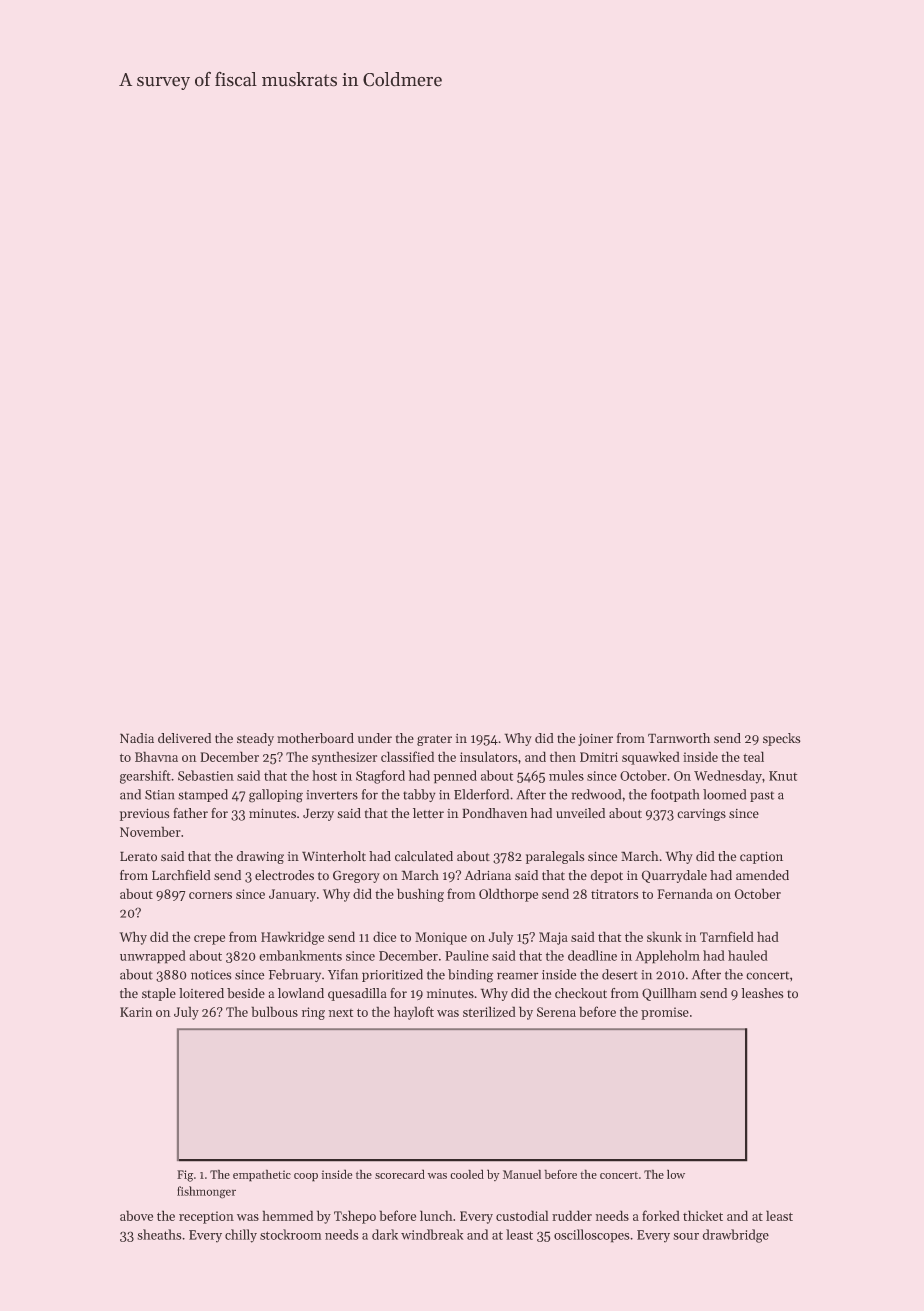 The image size is (924, 1311). Describe the element at coordinates (522, 1174) in the screenshot. I see `Manuel` at that location.
